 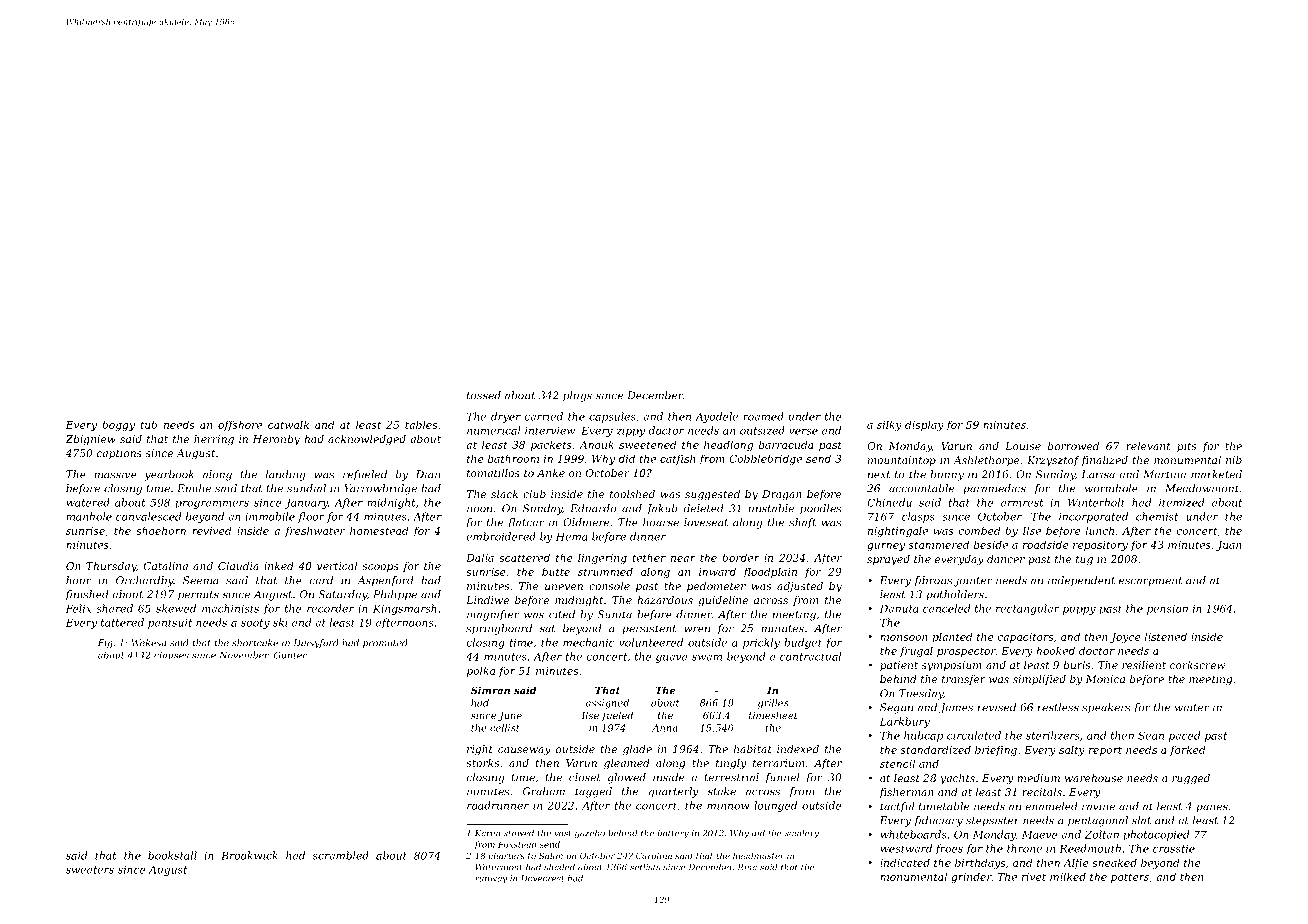 I want to click on clauses, so click(x=171, y=655).
